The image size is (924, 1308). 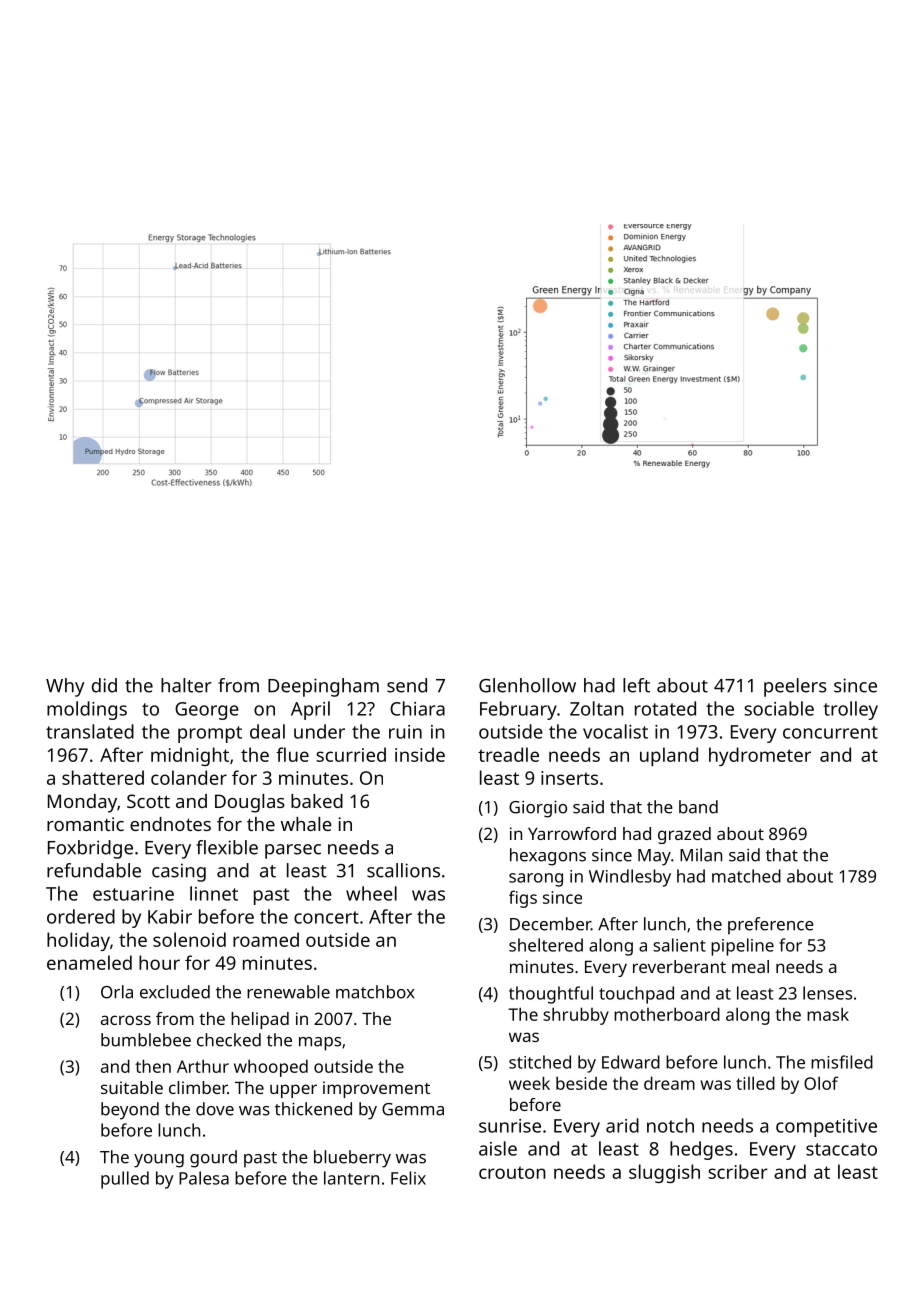 What do you see at coordinates (117, 992) in the screenshot?
I see `Orla` at bounding box center [117, 992].
